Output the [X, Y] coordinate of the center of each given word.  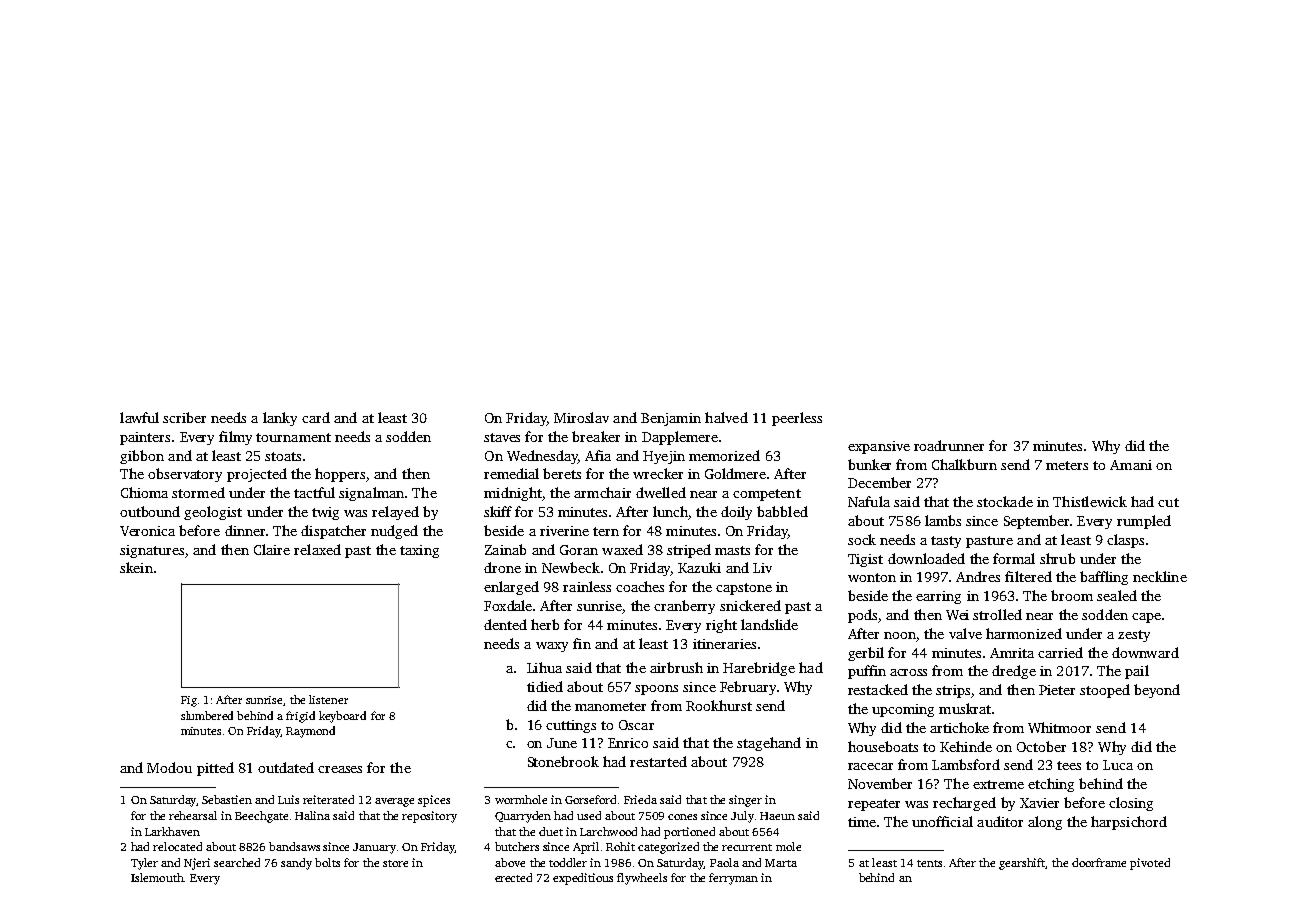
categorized [668, 848]
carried [1060, 652]
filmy [235, 438]
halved [726, 417]
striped [689, 551]
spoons [656, 690]
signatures [152, 551]
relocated [177, 846]
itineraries [724, 644]
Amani [1131, 465]
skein [136, 567]
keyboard [342, 717]
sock [862, 539]
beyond [1157, 691]
